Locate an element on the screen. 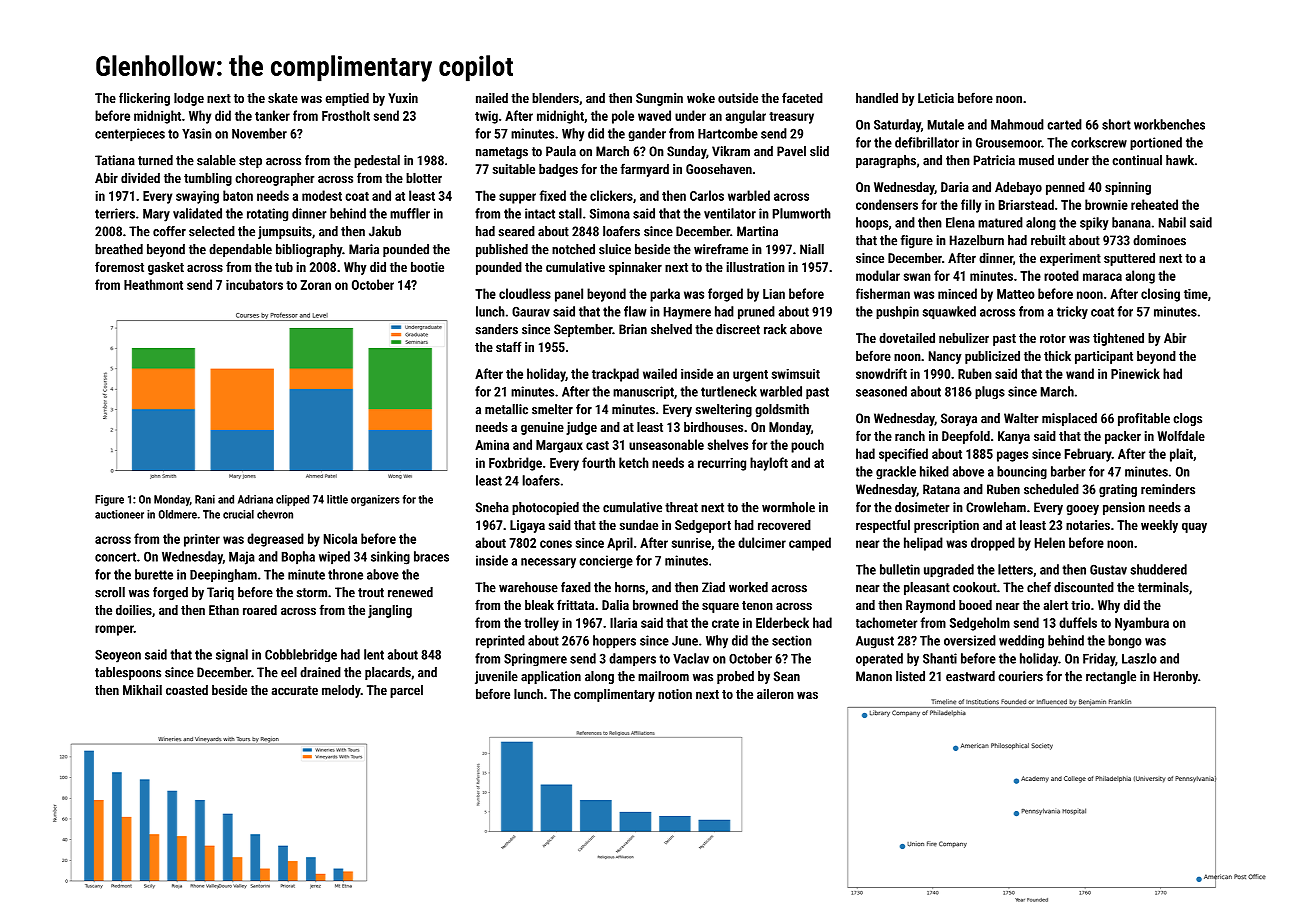 The height and width of the screenshot is (924, 1308). nametags is located at coordinates (502, 153).
